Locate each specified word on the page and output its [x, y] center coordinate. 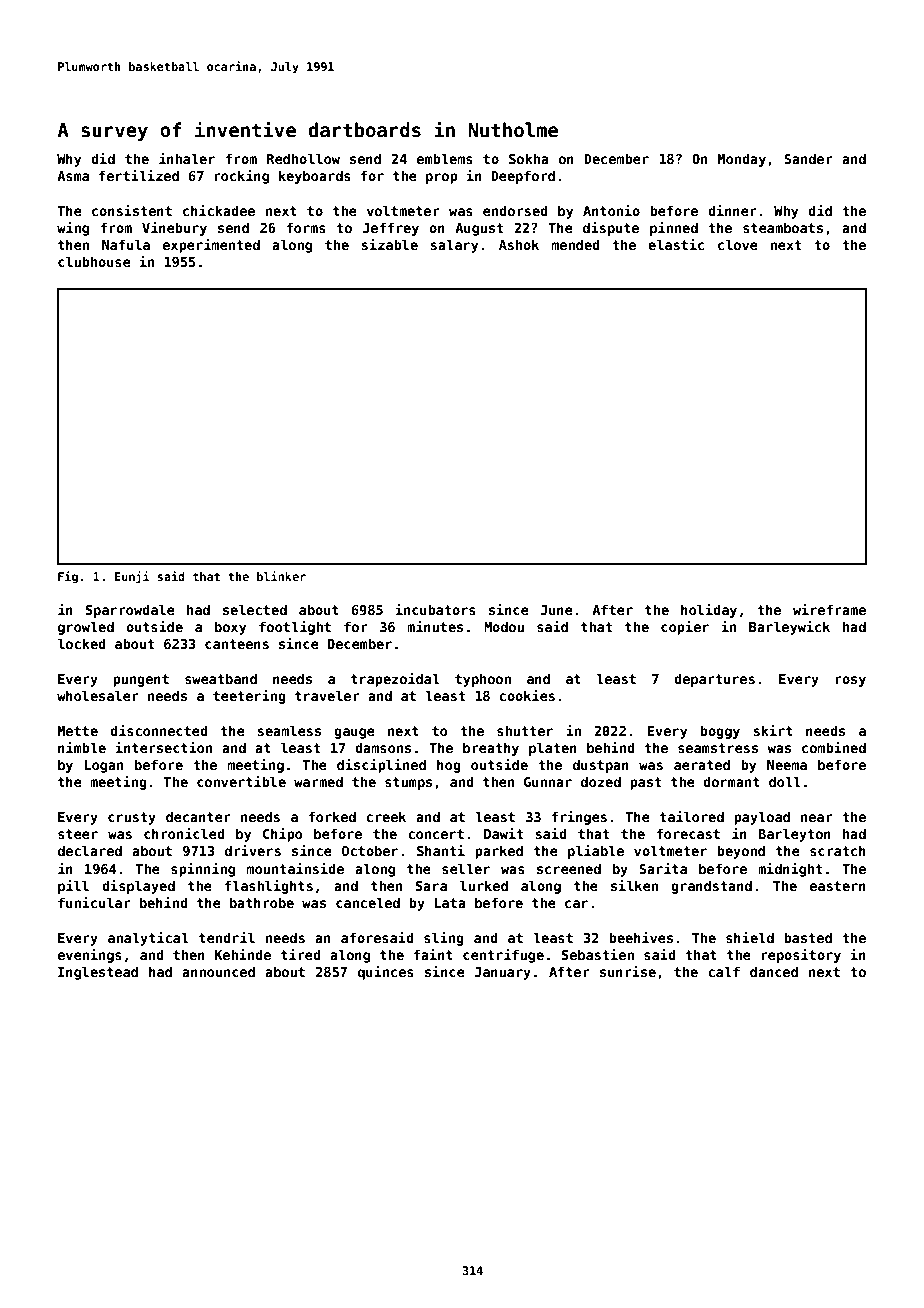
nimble [82, 747]
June [556, 610]
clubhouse [94, 261]
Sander [808, 158]
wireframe [829, 609]
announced [218, 971]
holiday [709, 611]
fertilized [139, 175]
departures [714, 680]
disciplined [381, 766]
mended [576, 244]
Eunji [132, 577]
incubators [436, 609]
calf [724, 971]
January [502, 973]
